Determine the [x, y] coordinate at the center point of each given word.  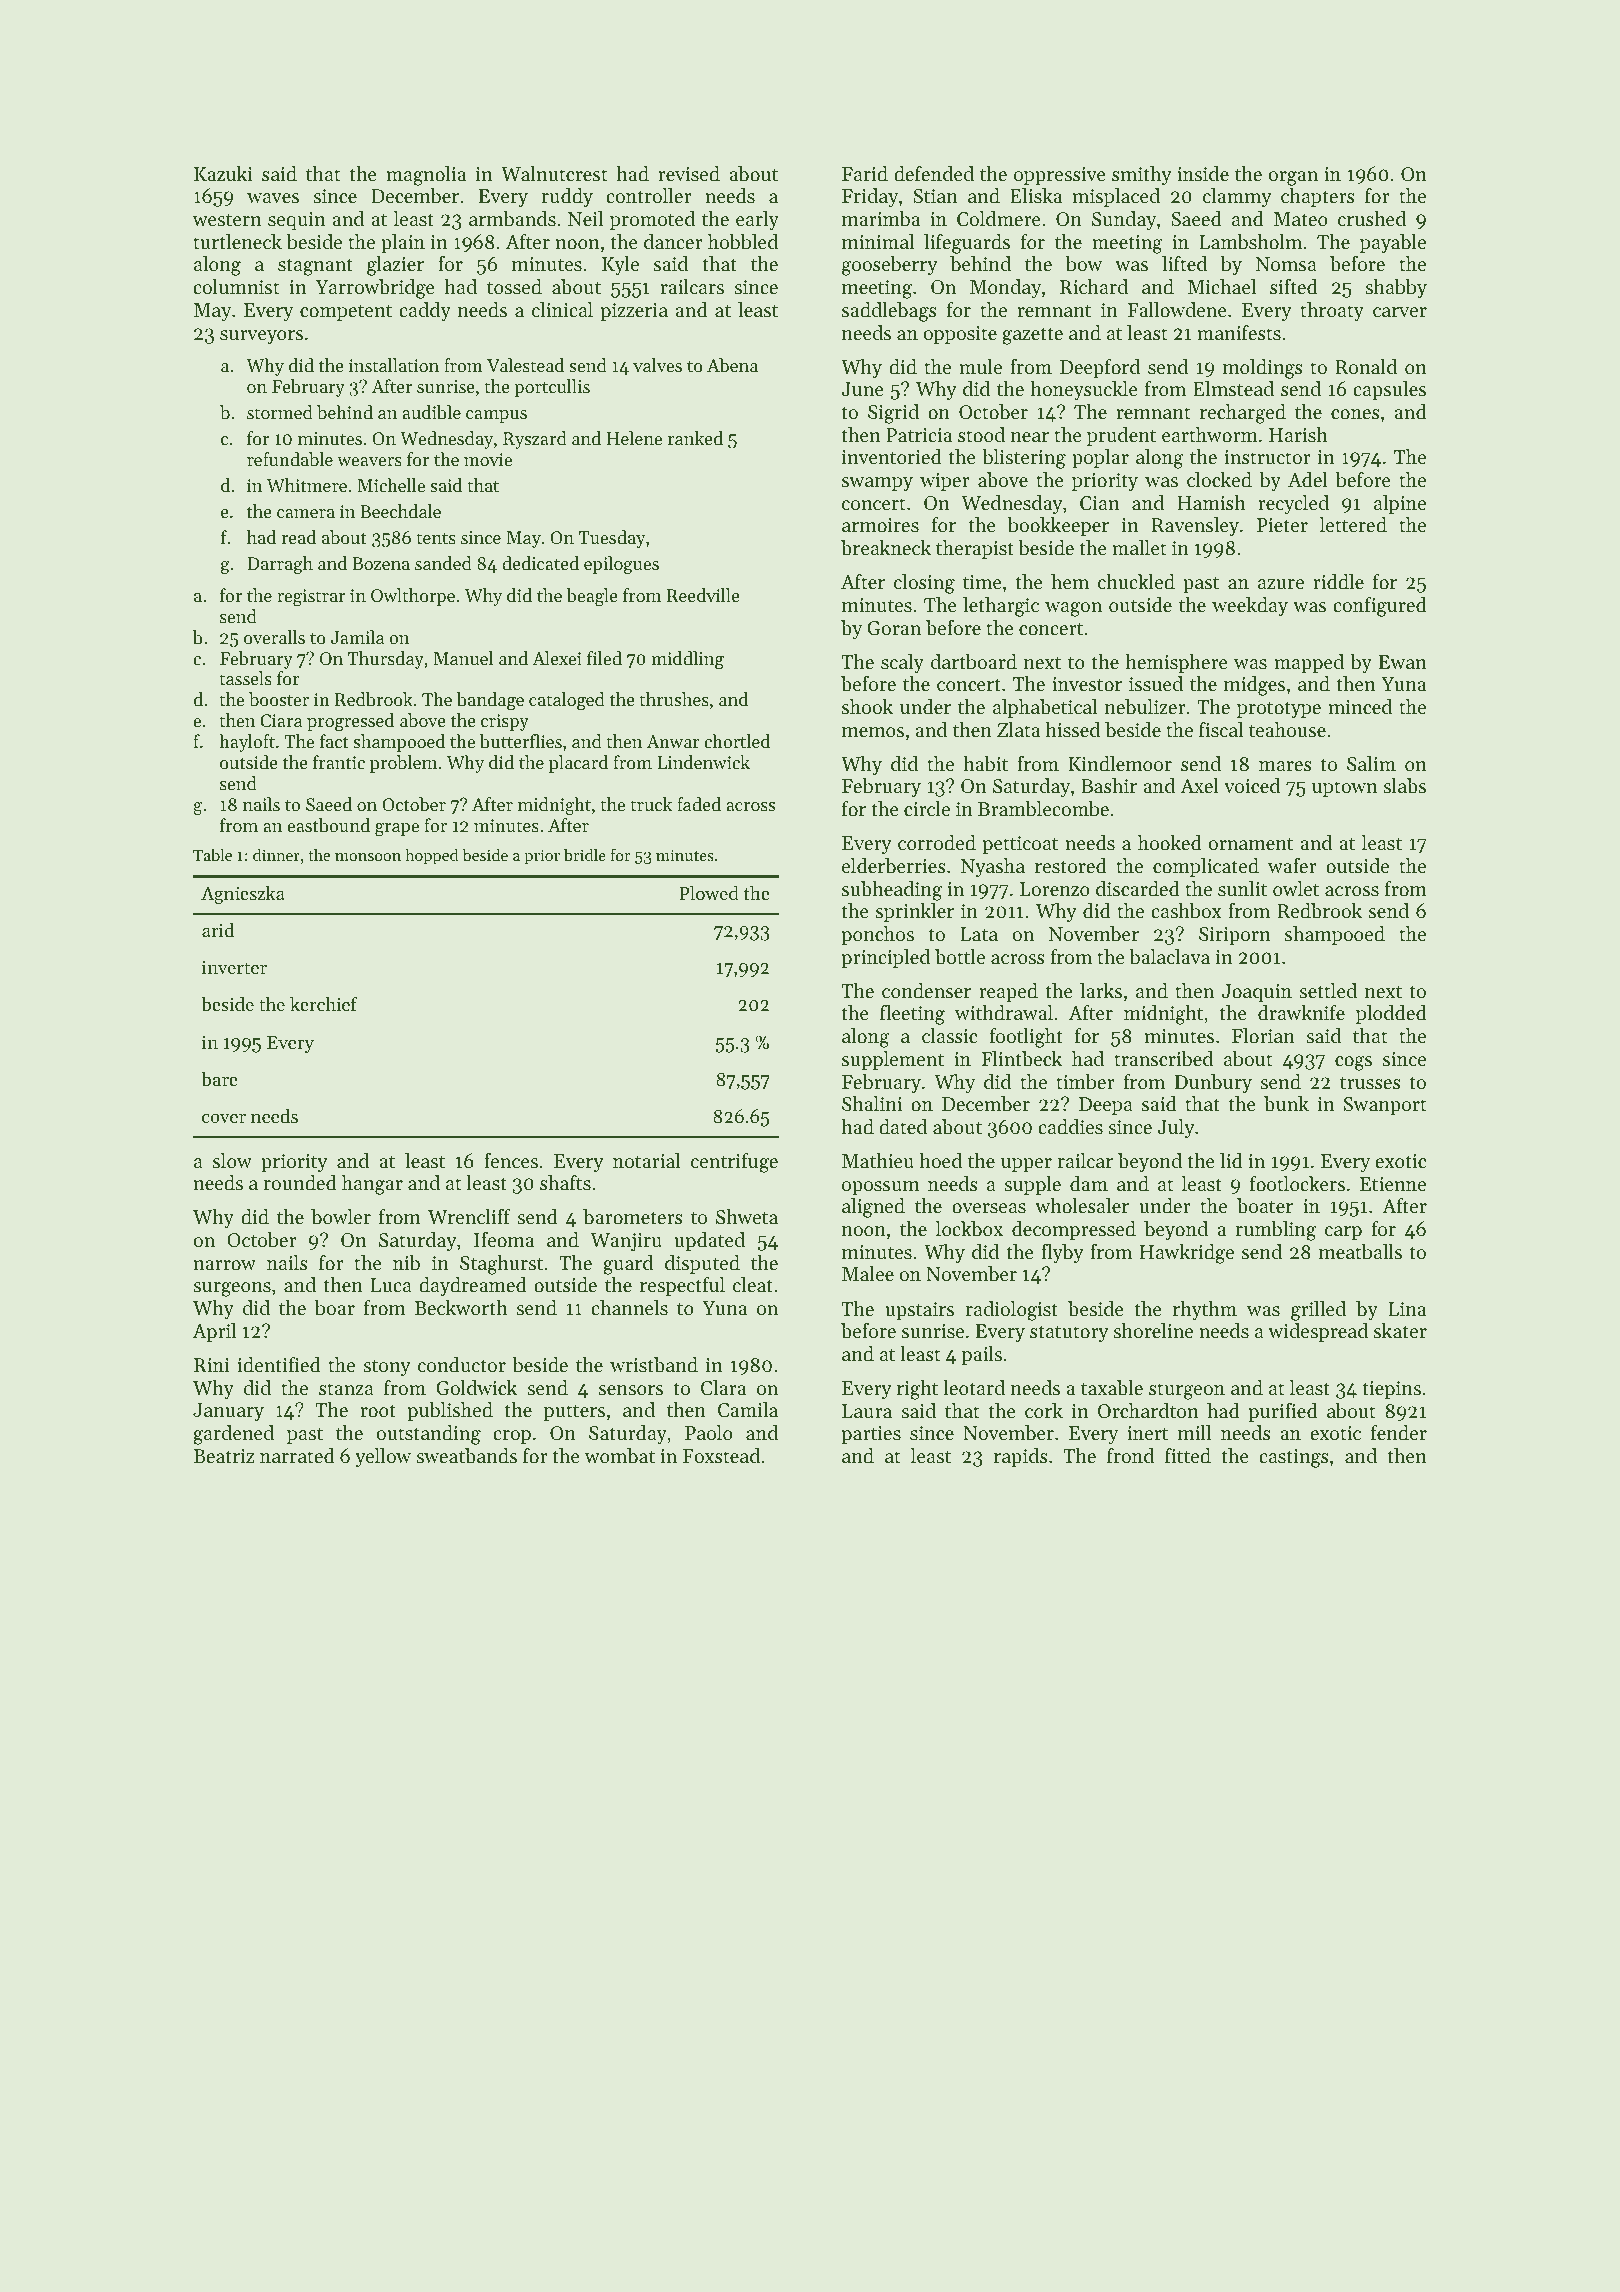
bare [219, 1079]
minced [1360, 706]
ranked [695, 438]
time [982, 582]
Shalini [872, 1104]
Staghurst [501, 1265]
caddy [425, 311]
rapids [1021, 1457]
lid [1231, 1161]
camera [306, 513]
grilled [1318, 1311]
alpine [1400, 504]
